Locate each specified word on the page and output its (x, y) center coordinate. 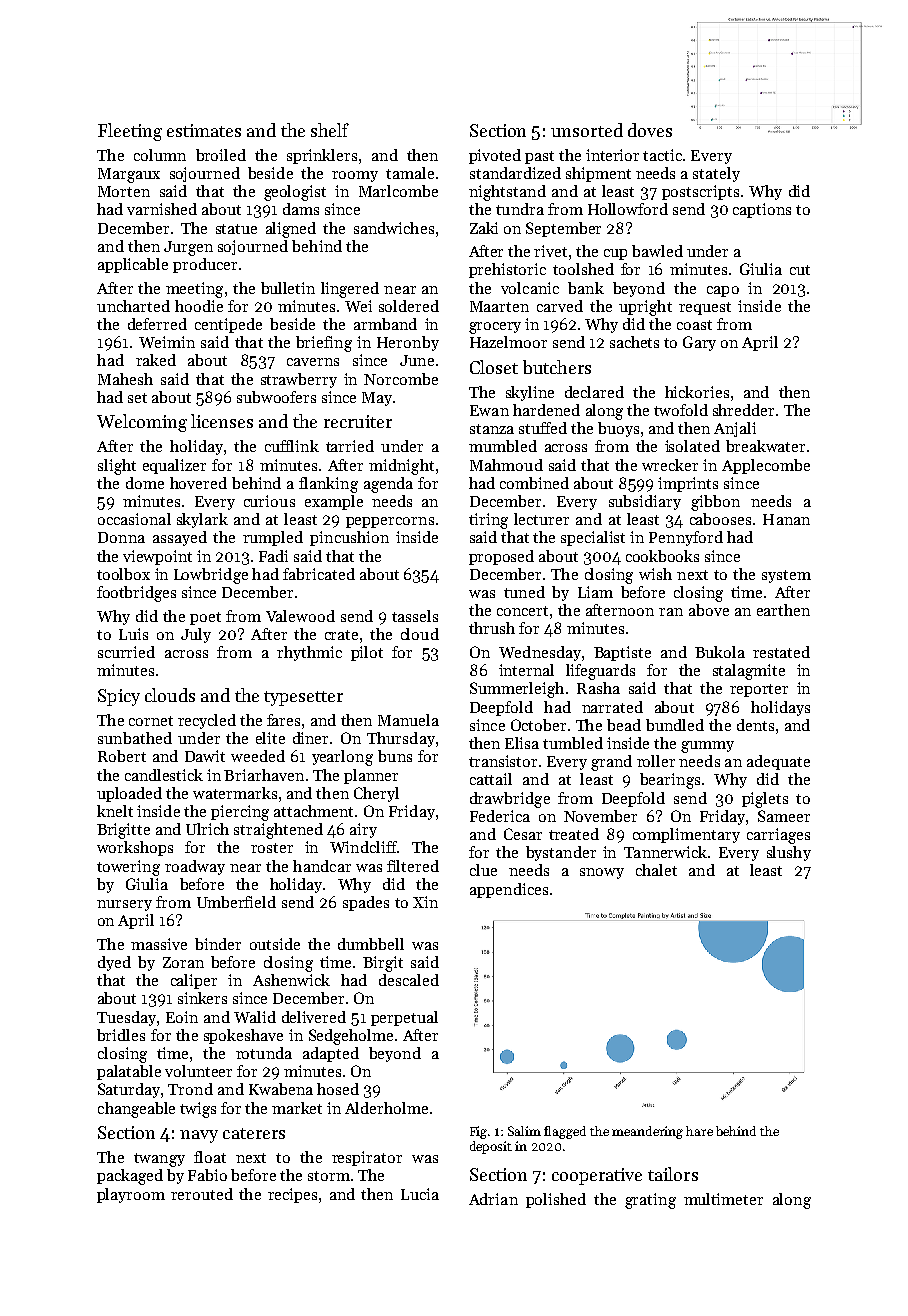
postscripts (700, 192)
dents (755, 725)
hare (699, 1131)
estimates (204, 130)
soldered (409, 306)
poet (205, 618)
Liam (595, 592)
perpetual (404, 1018)
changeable (136, 1110)
